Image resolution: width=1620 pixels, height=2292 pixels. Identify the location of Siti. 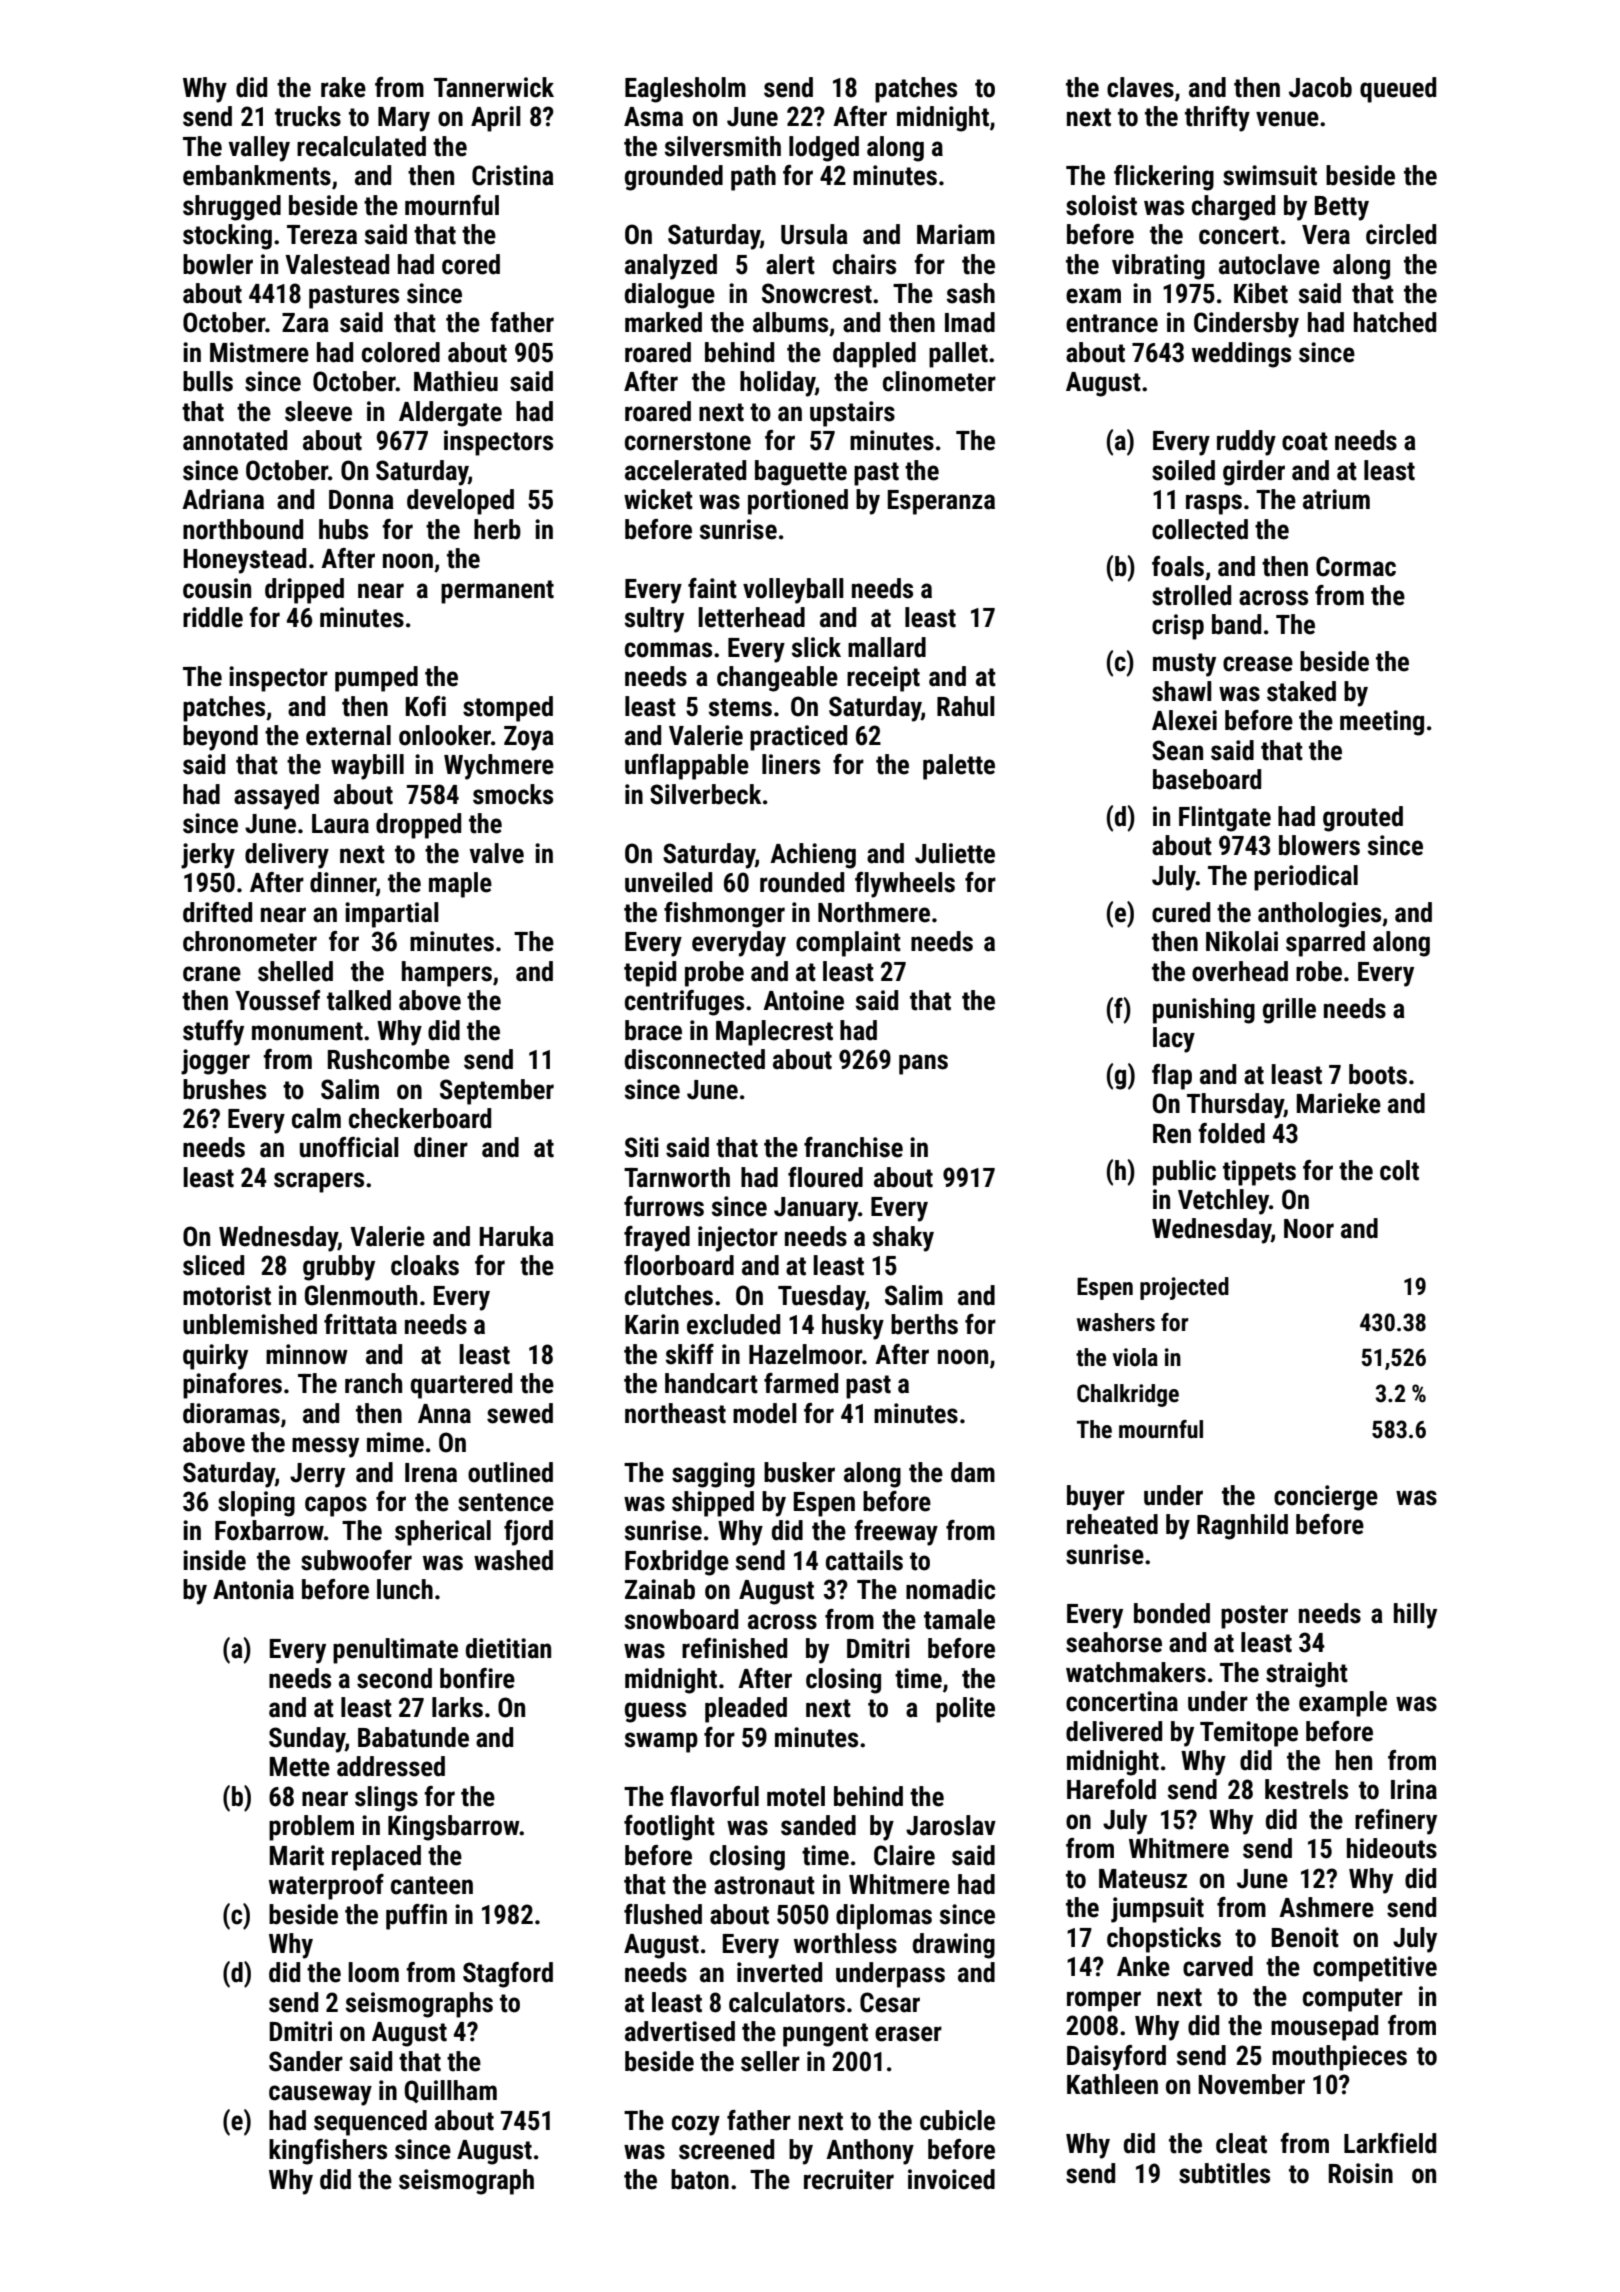
(642, 1147).
